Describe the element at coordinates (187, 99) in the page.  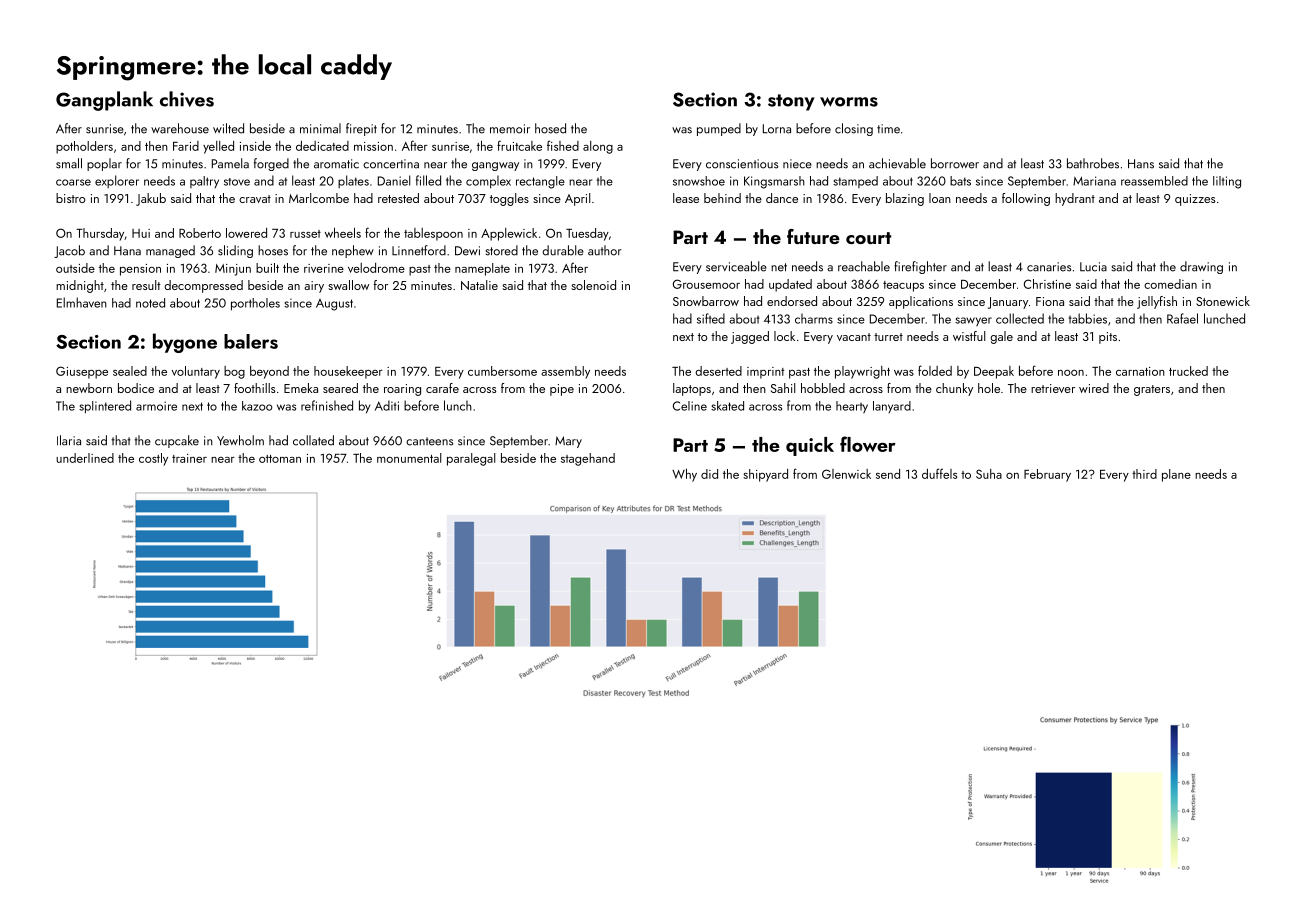
I see `chives` at that location.
